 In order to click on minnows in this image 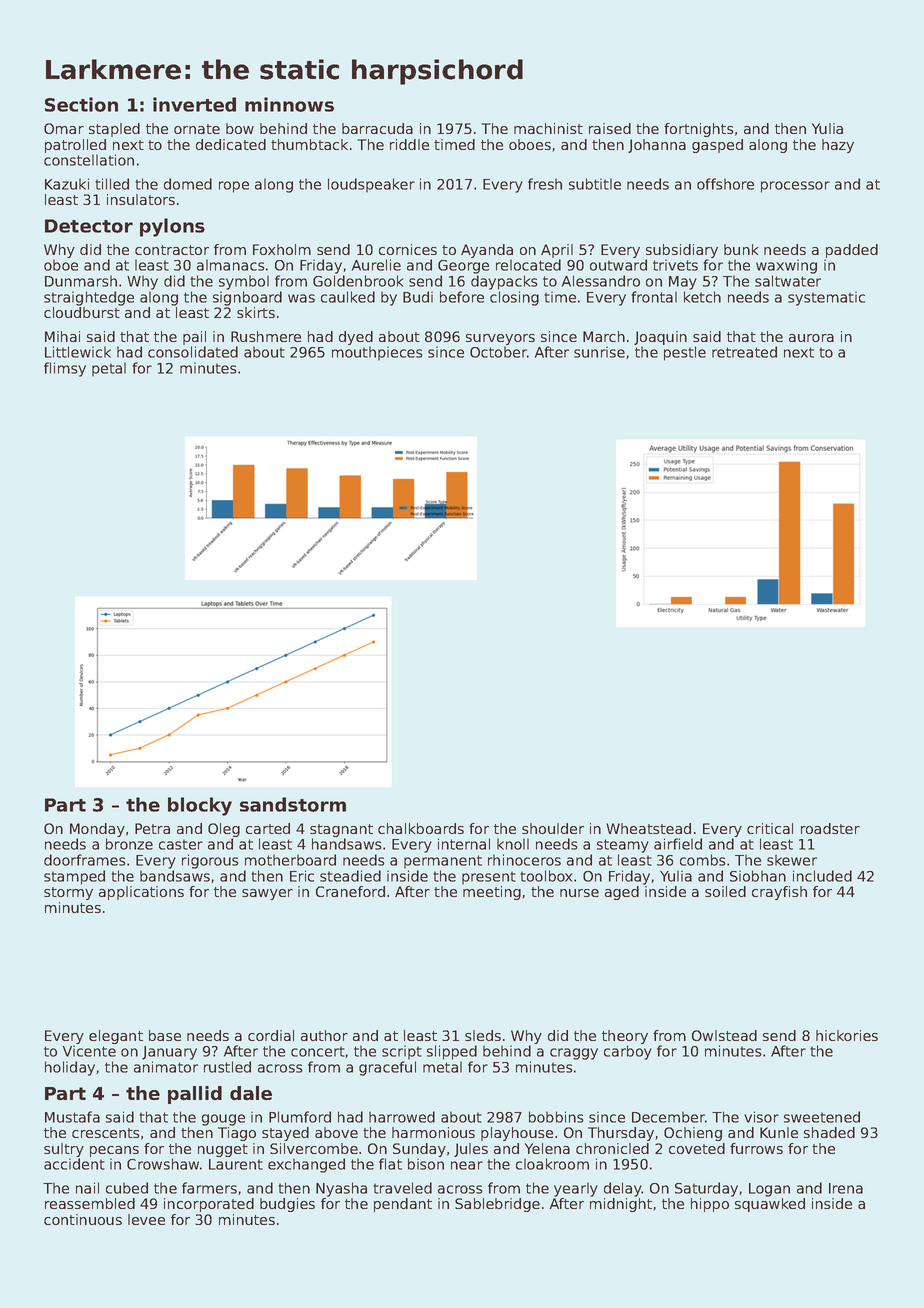, I will do `click(289, 104)`.
